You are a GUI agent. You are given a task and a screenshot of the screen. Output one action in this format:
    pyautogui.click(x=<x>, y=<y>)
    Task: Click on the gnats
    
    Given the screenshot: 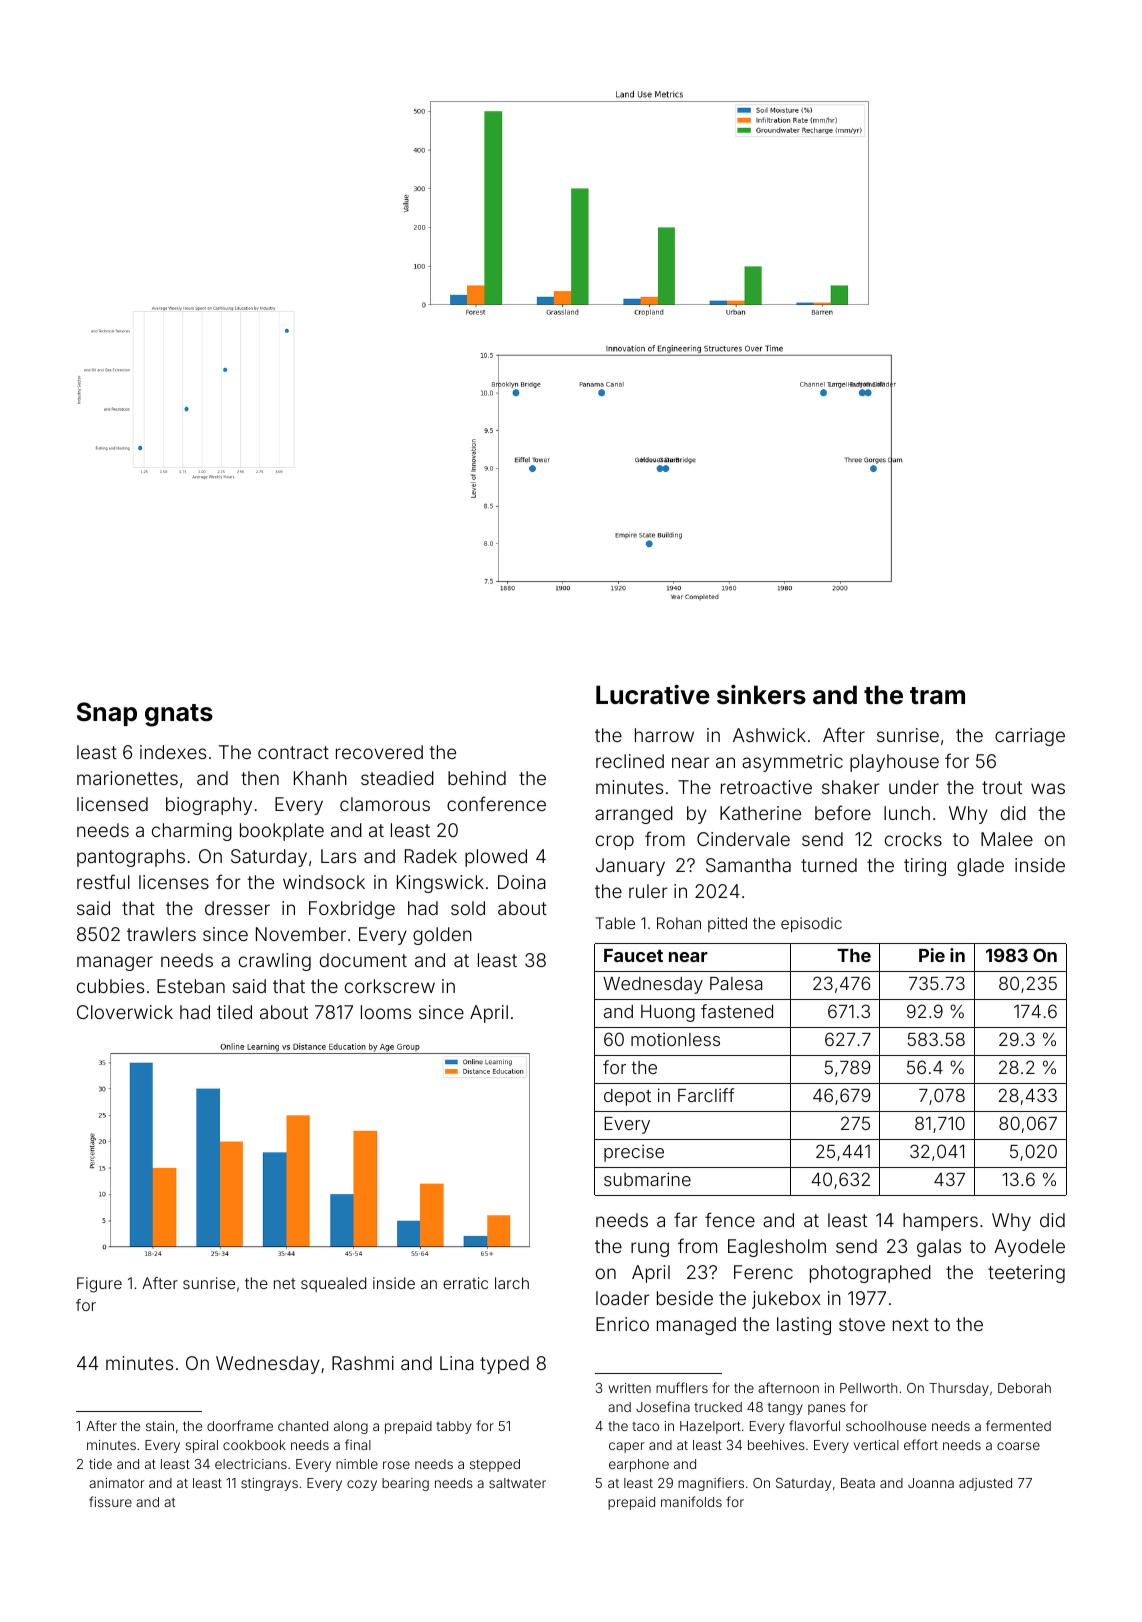 What is the action you would take?
    pyautogui.click(x=179, y=715)
